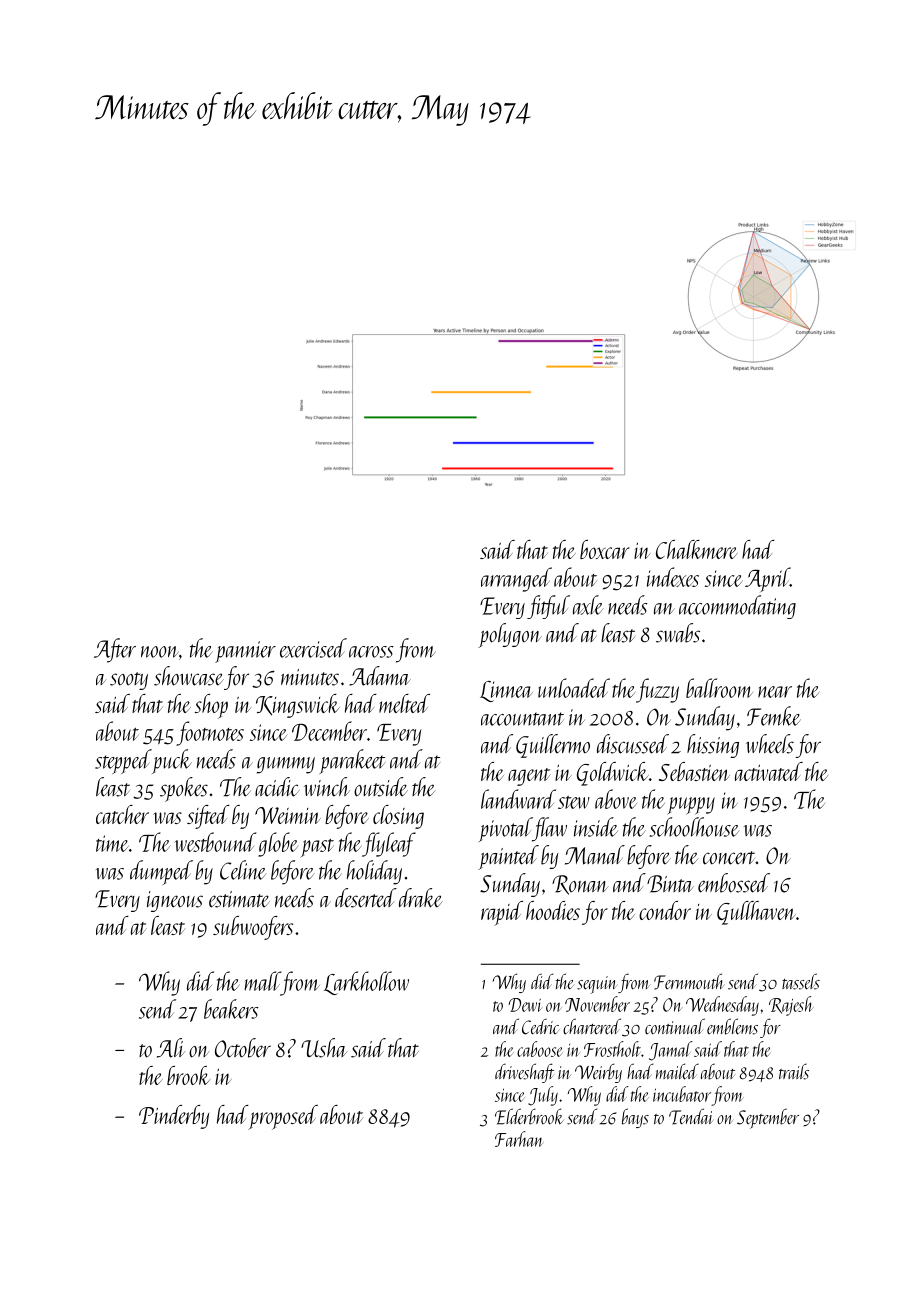 Image resolution: width=924 pixels, height=1311 pixels. What do you see at coordinates (548, 607) in the screenshot?
I see `fitful` at bounding box center [548, 607].
